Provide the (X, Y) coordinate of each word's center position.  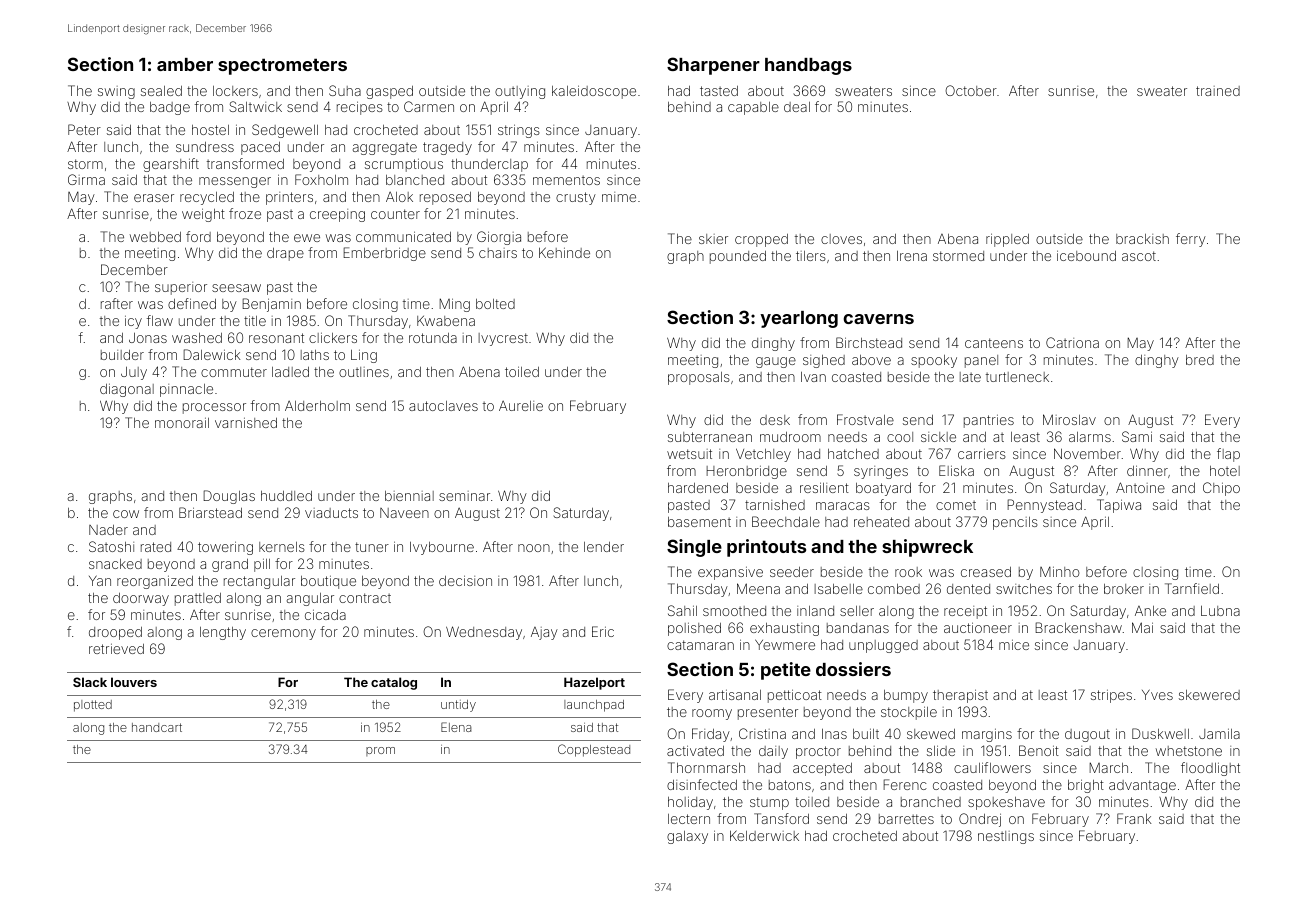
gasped (389, 92)
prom (380, 751)
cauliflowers (992, 767)
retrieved (116, 648)
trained (1218, 91)
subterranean (710, 437)
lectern (689, 819)
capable (753, 108)
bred (1200, 360)
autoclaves (443, 406)
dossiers (853, 669)
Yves (1157, 694)
